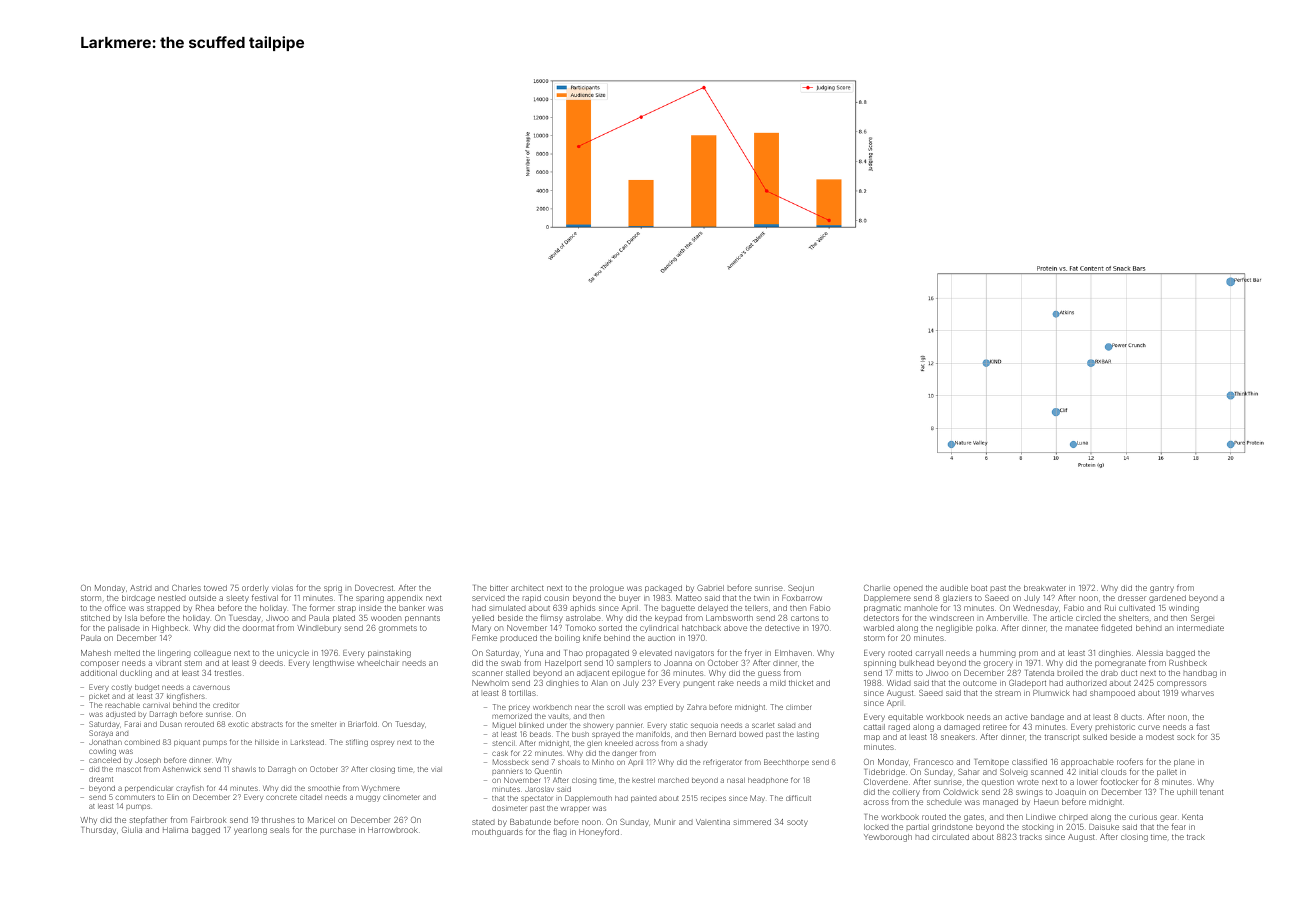  Describe the element at coordinates (511, 762) in the screenshot. I see `Mossbeck` at that location.
